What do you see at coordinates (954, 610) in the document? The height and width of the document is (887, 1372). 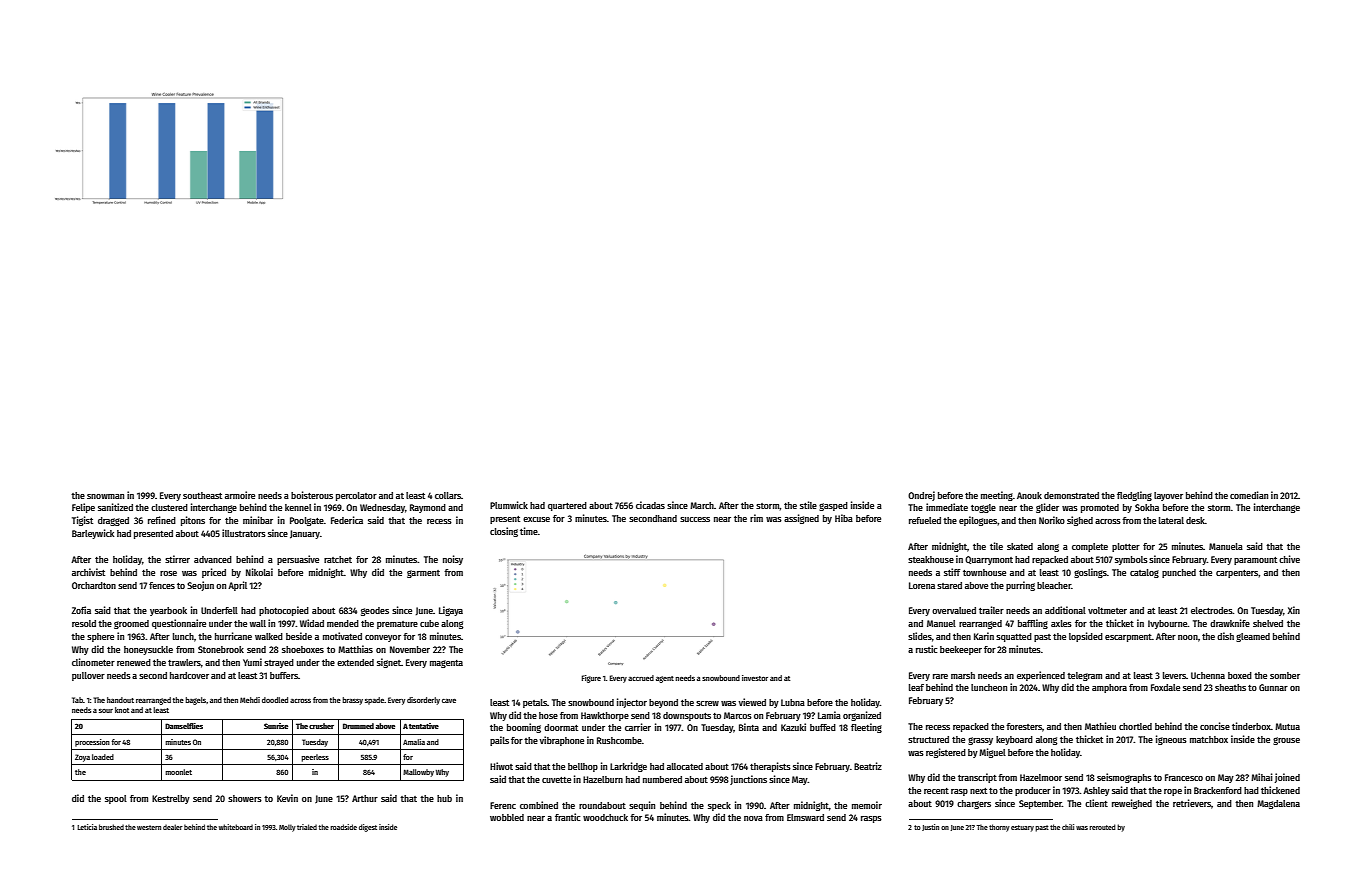 I see `overvalued` at bounding box center [954, 610].
